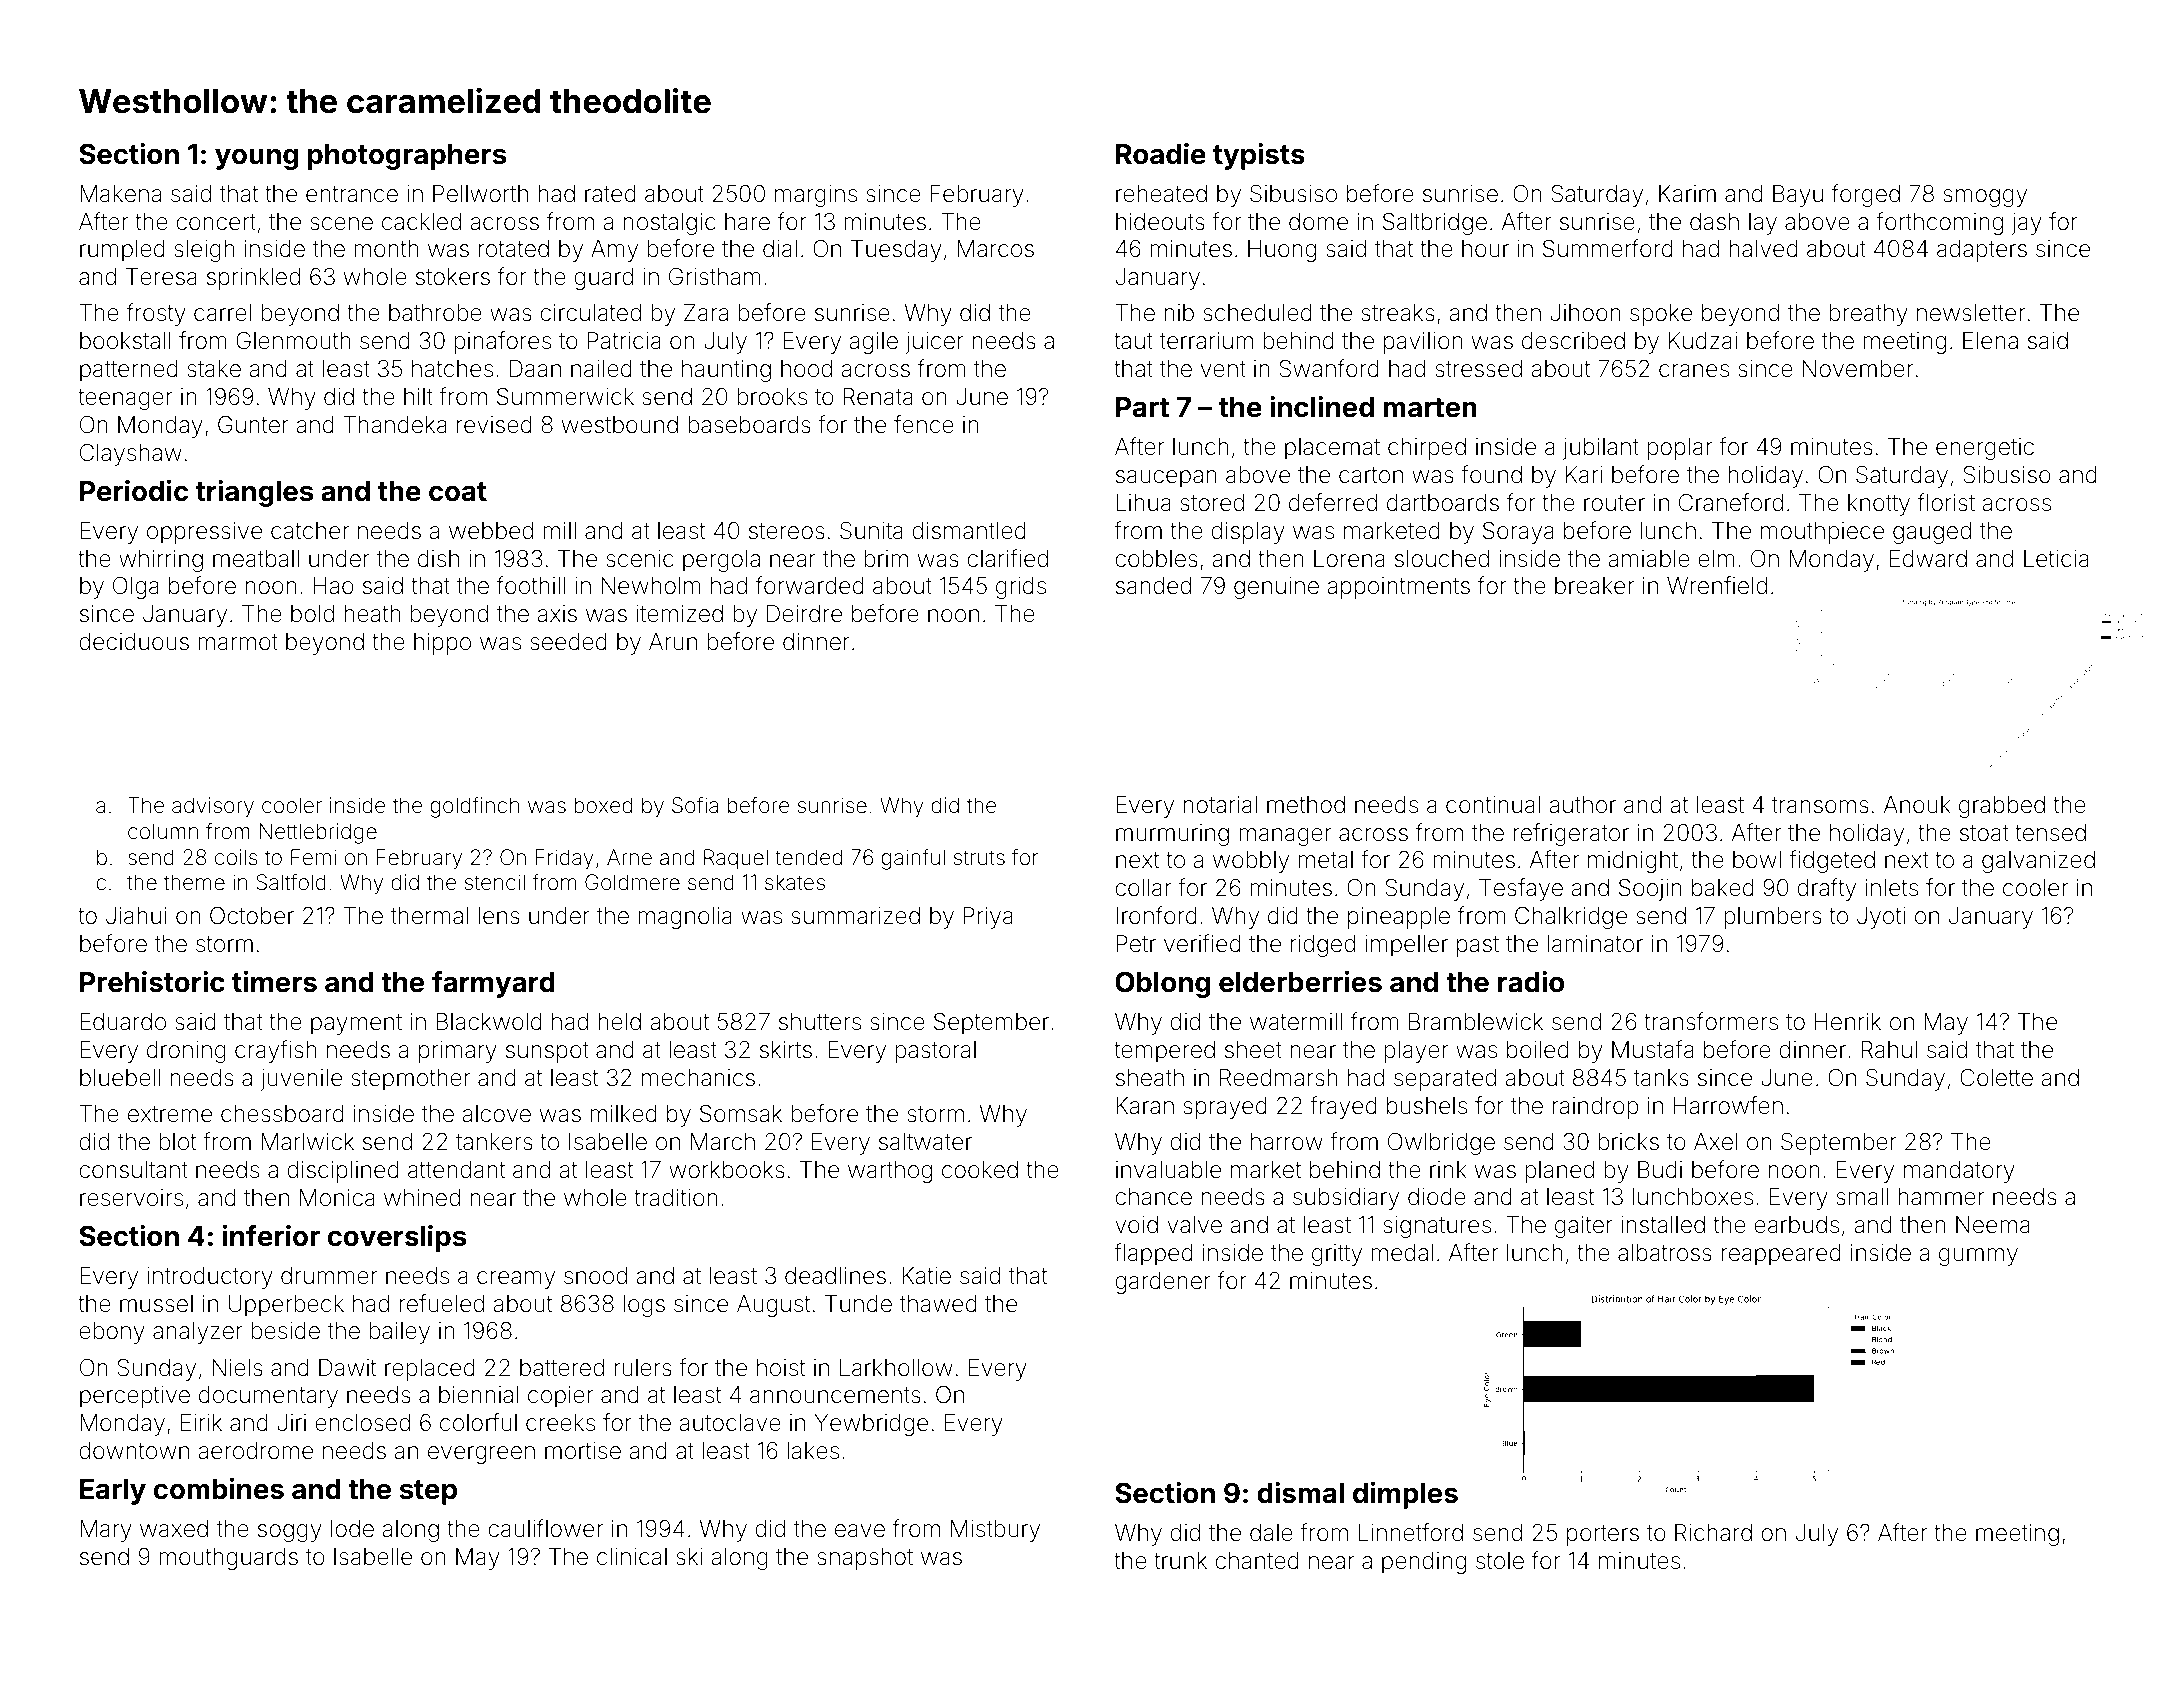 This document has height=1683, width=2178. Describe the element at coordinates (276, 1051) in the document. I see `crayfish` at that location.
